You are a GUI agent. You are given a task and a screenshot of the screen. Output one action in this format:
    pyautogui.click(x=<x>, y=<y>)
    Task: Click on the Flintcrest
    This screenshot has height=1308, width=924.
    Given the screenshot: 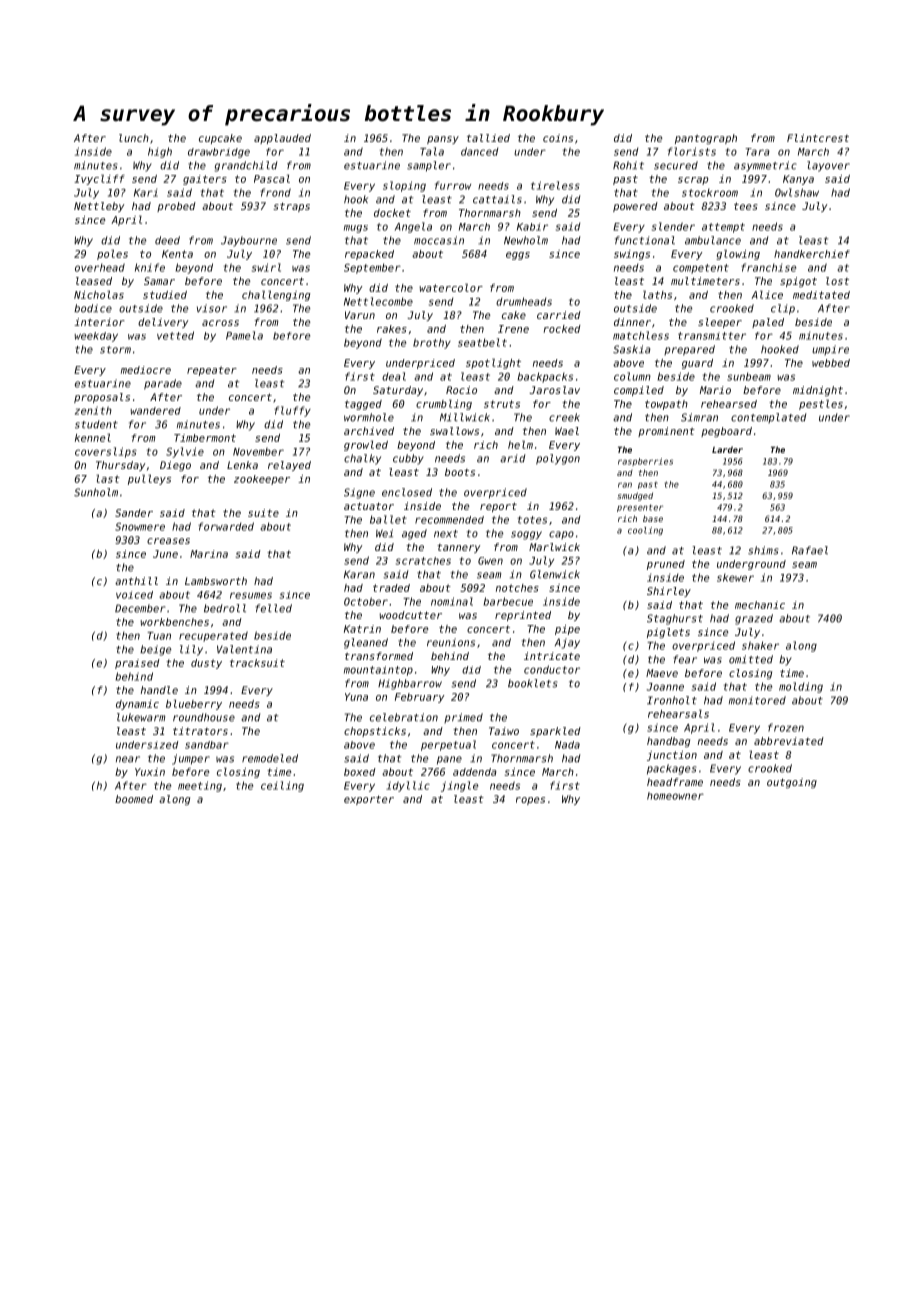 What is the action you would take?
    pyautogui.click(x=818, y=138)
